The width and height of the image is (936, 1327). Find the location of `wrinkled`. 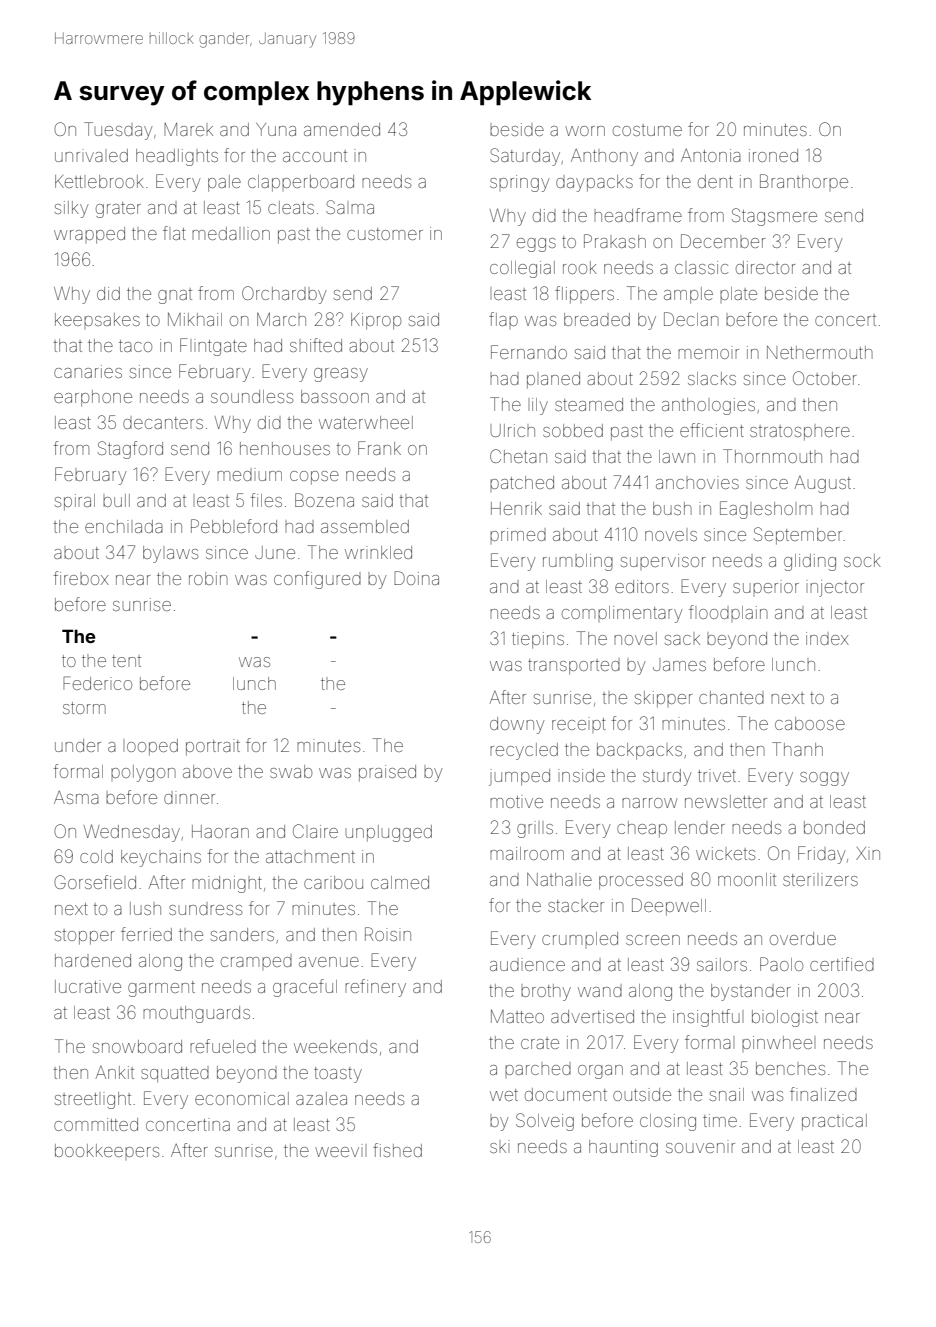

wrinkled is located at coordinates (378, 552).
